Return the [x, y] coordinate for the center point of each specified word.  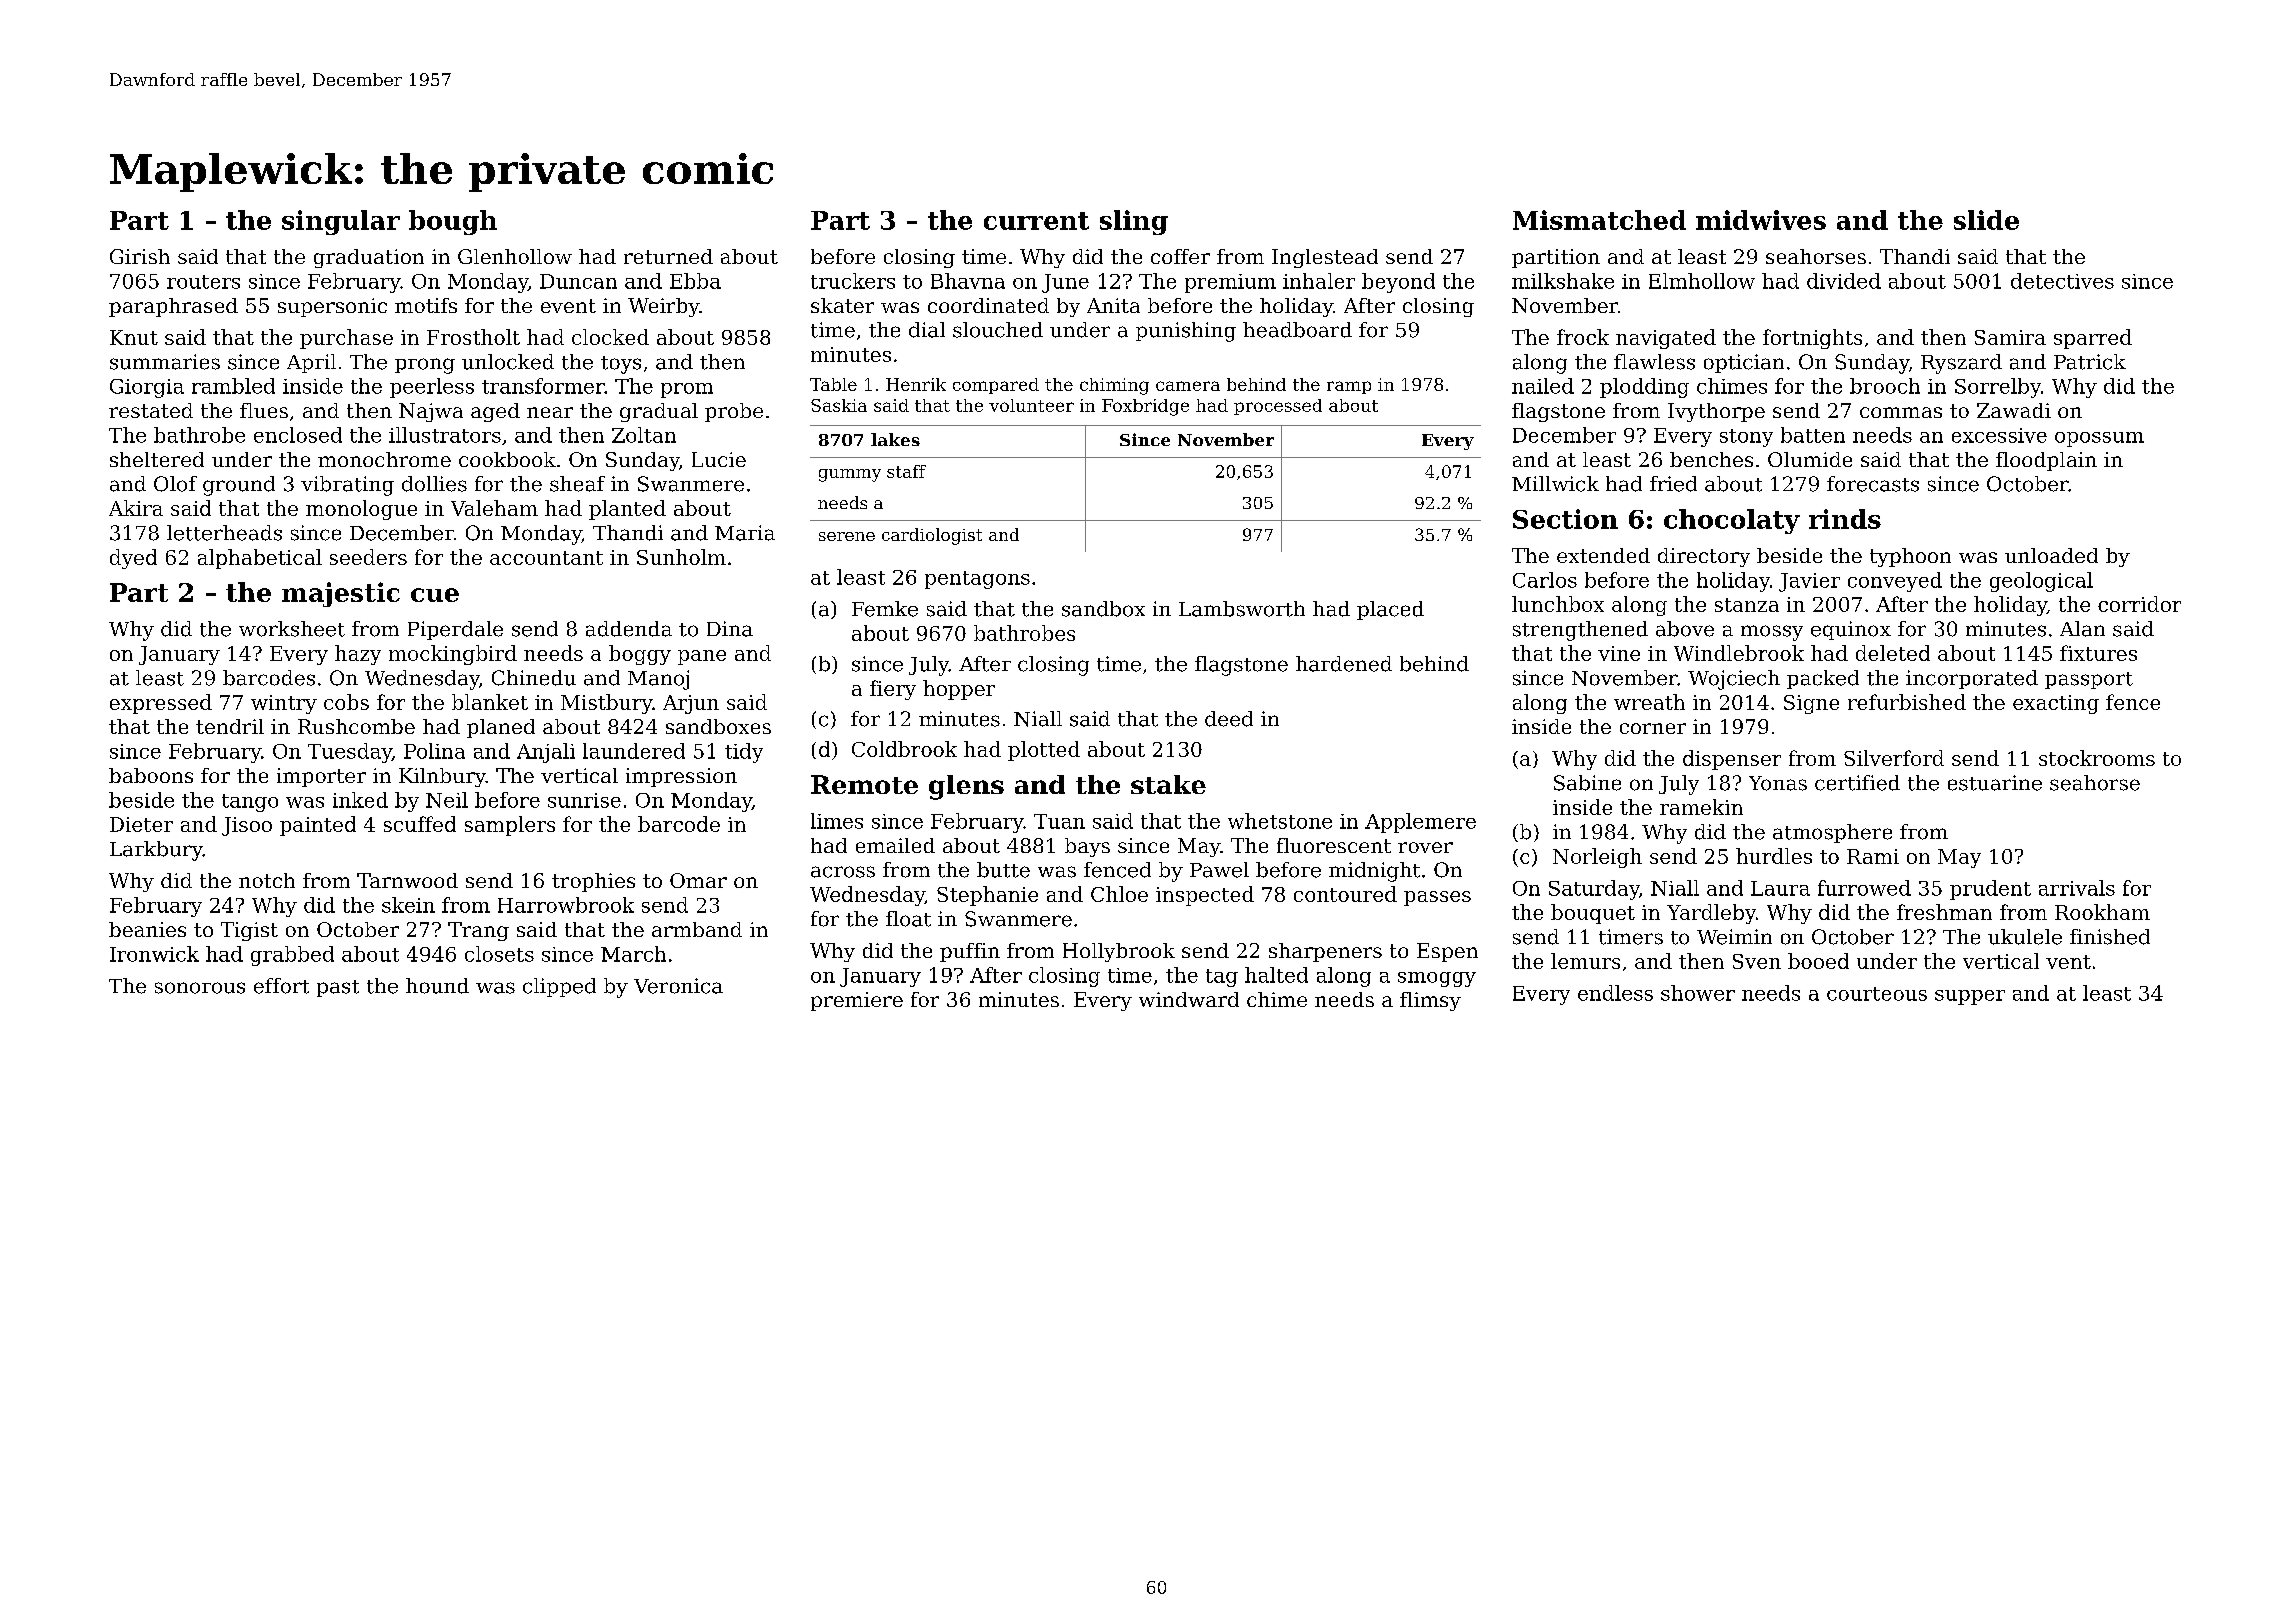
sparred [2093, 339]
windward [1189, 999]
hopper [959, 690]
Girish [140, 256]
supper [1970, 997]
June [1065, 283]
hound [437, 986]
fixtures [2098, 653]
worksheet [292, 629]
